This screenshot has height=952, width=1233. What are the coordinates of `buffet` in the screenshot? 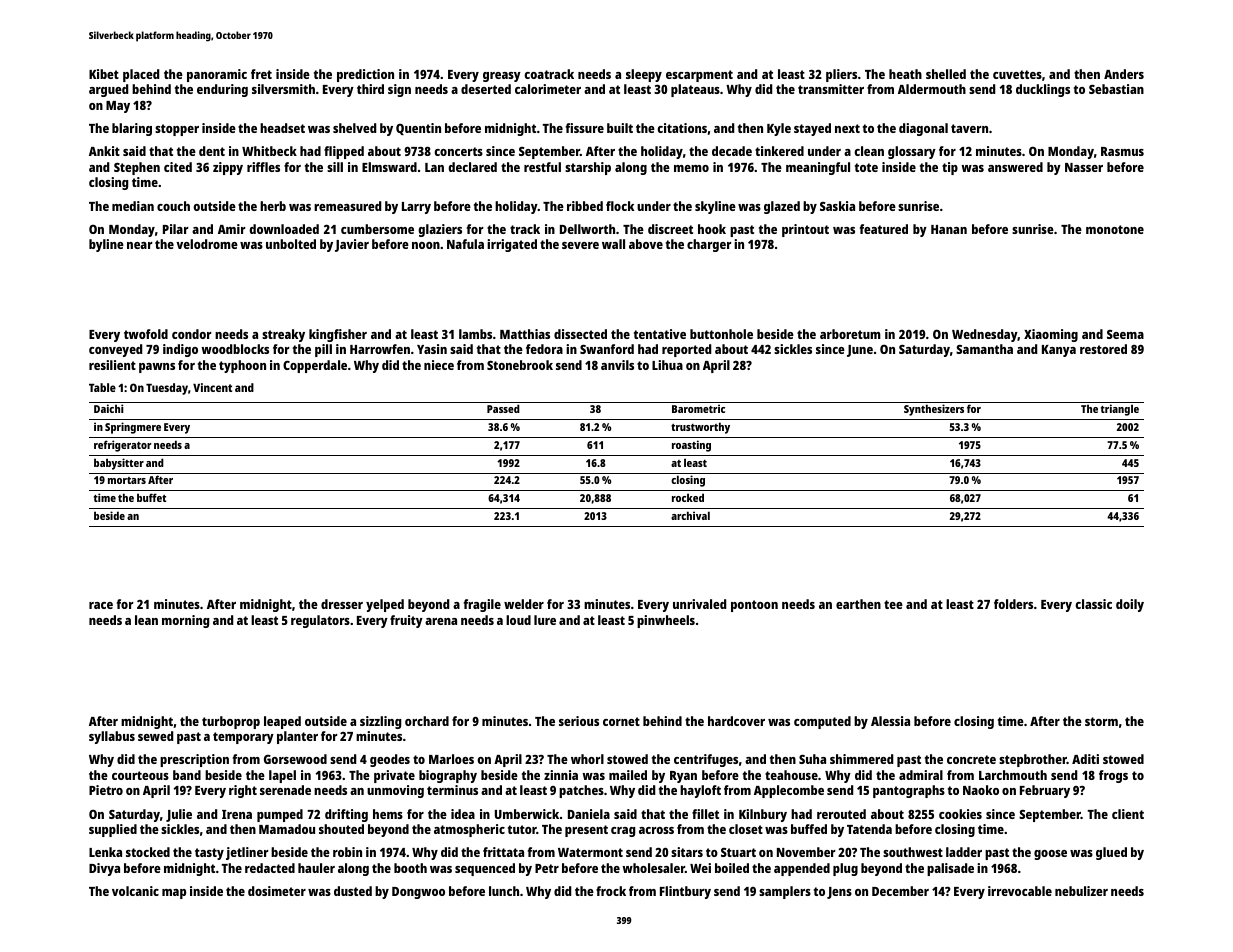 It's located at (151, 497).
